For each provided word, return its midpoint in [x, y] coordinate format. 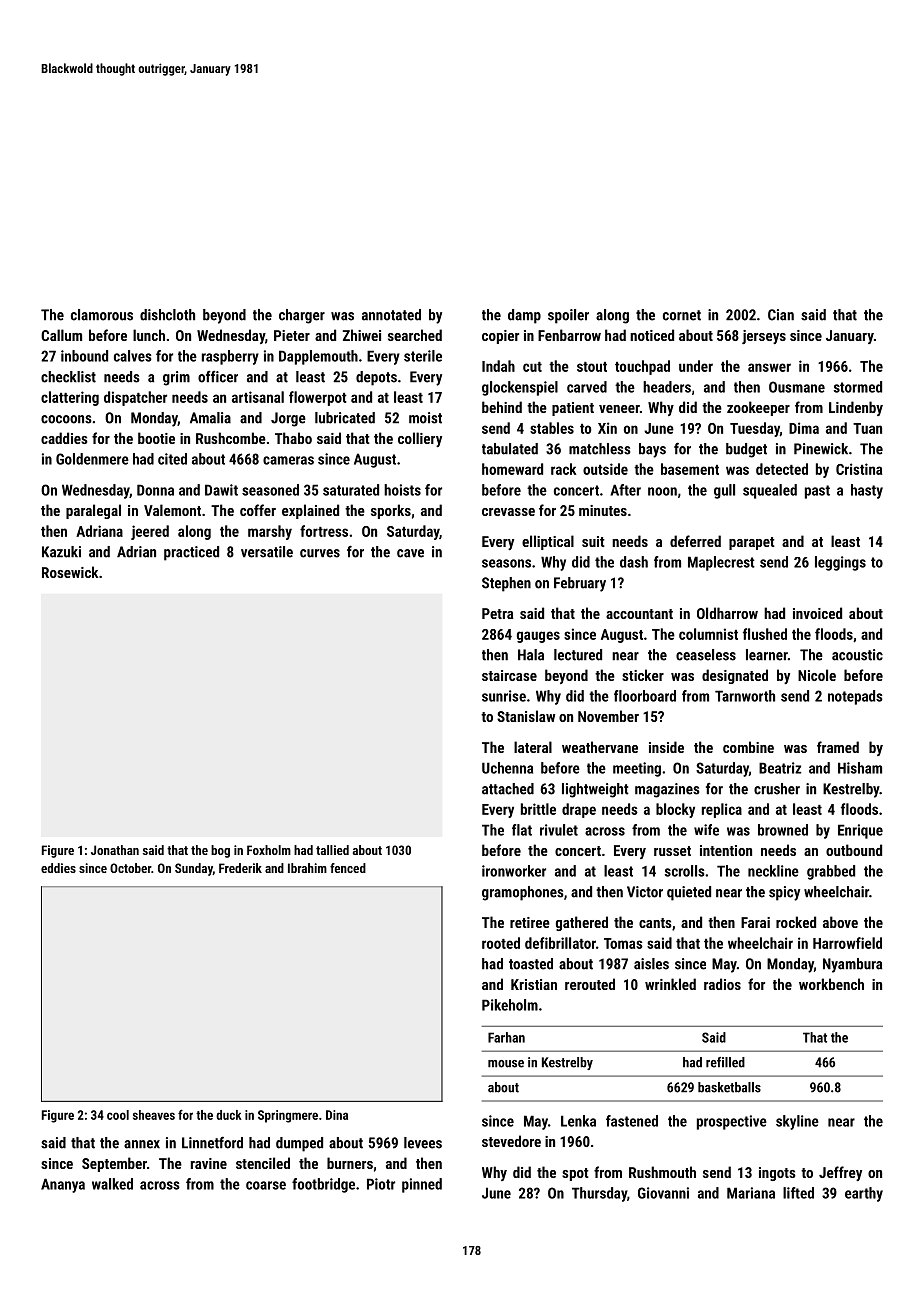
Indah [498, 366]
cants [655, 923]
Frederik [240, 868]
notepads [855, 697]
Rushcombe [231, 438]
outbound [854, 850]
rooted [501, 943]
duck [229, 1115]
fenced [348, 868]
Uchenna [507, 768]
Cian [781, 315]
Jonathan [115, 850]
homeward [512, 469]
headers [667, 387]
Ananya [63, 1185]
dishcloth [167, 315]
